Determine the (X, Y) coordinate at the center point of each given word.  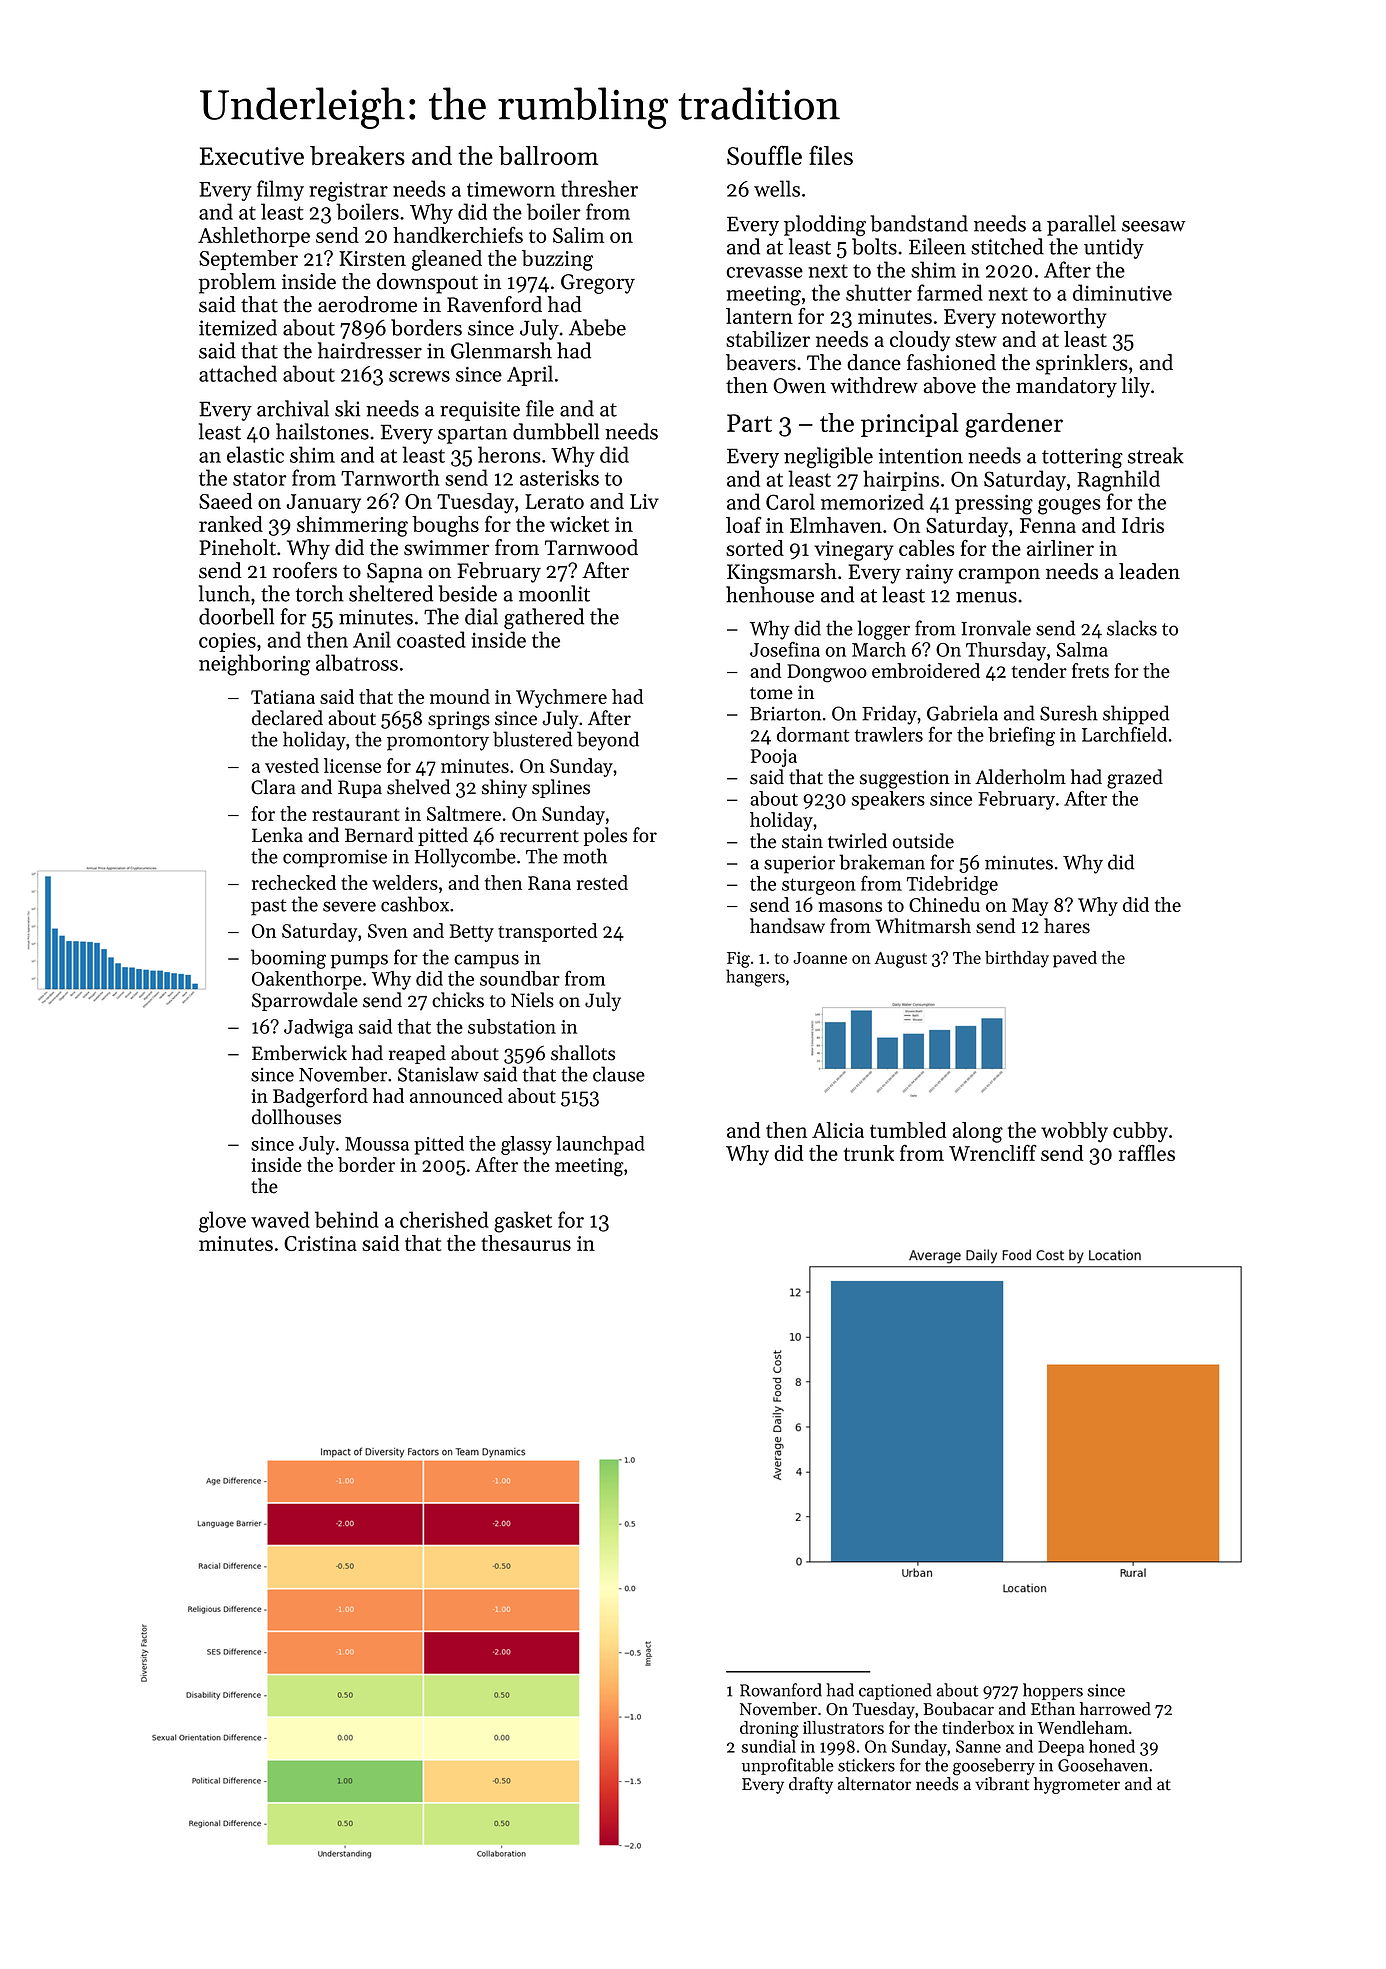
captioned (895, 1691)
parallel (1081, 225)
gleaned (447, 260)
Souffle (764, 155)
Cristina (320, 1243)
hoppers (1053, 1691)
